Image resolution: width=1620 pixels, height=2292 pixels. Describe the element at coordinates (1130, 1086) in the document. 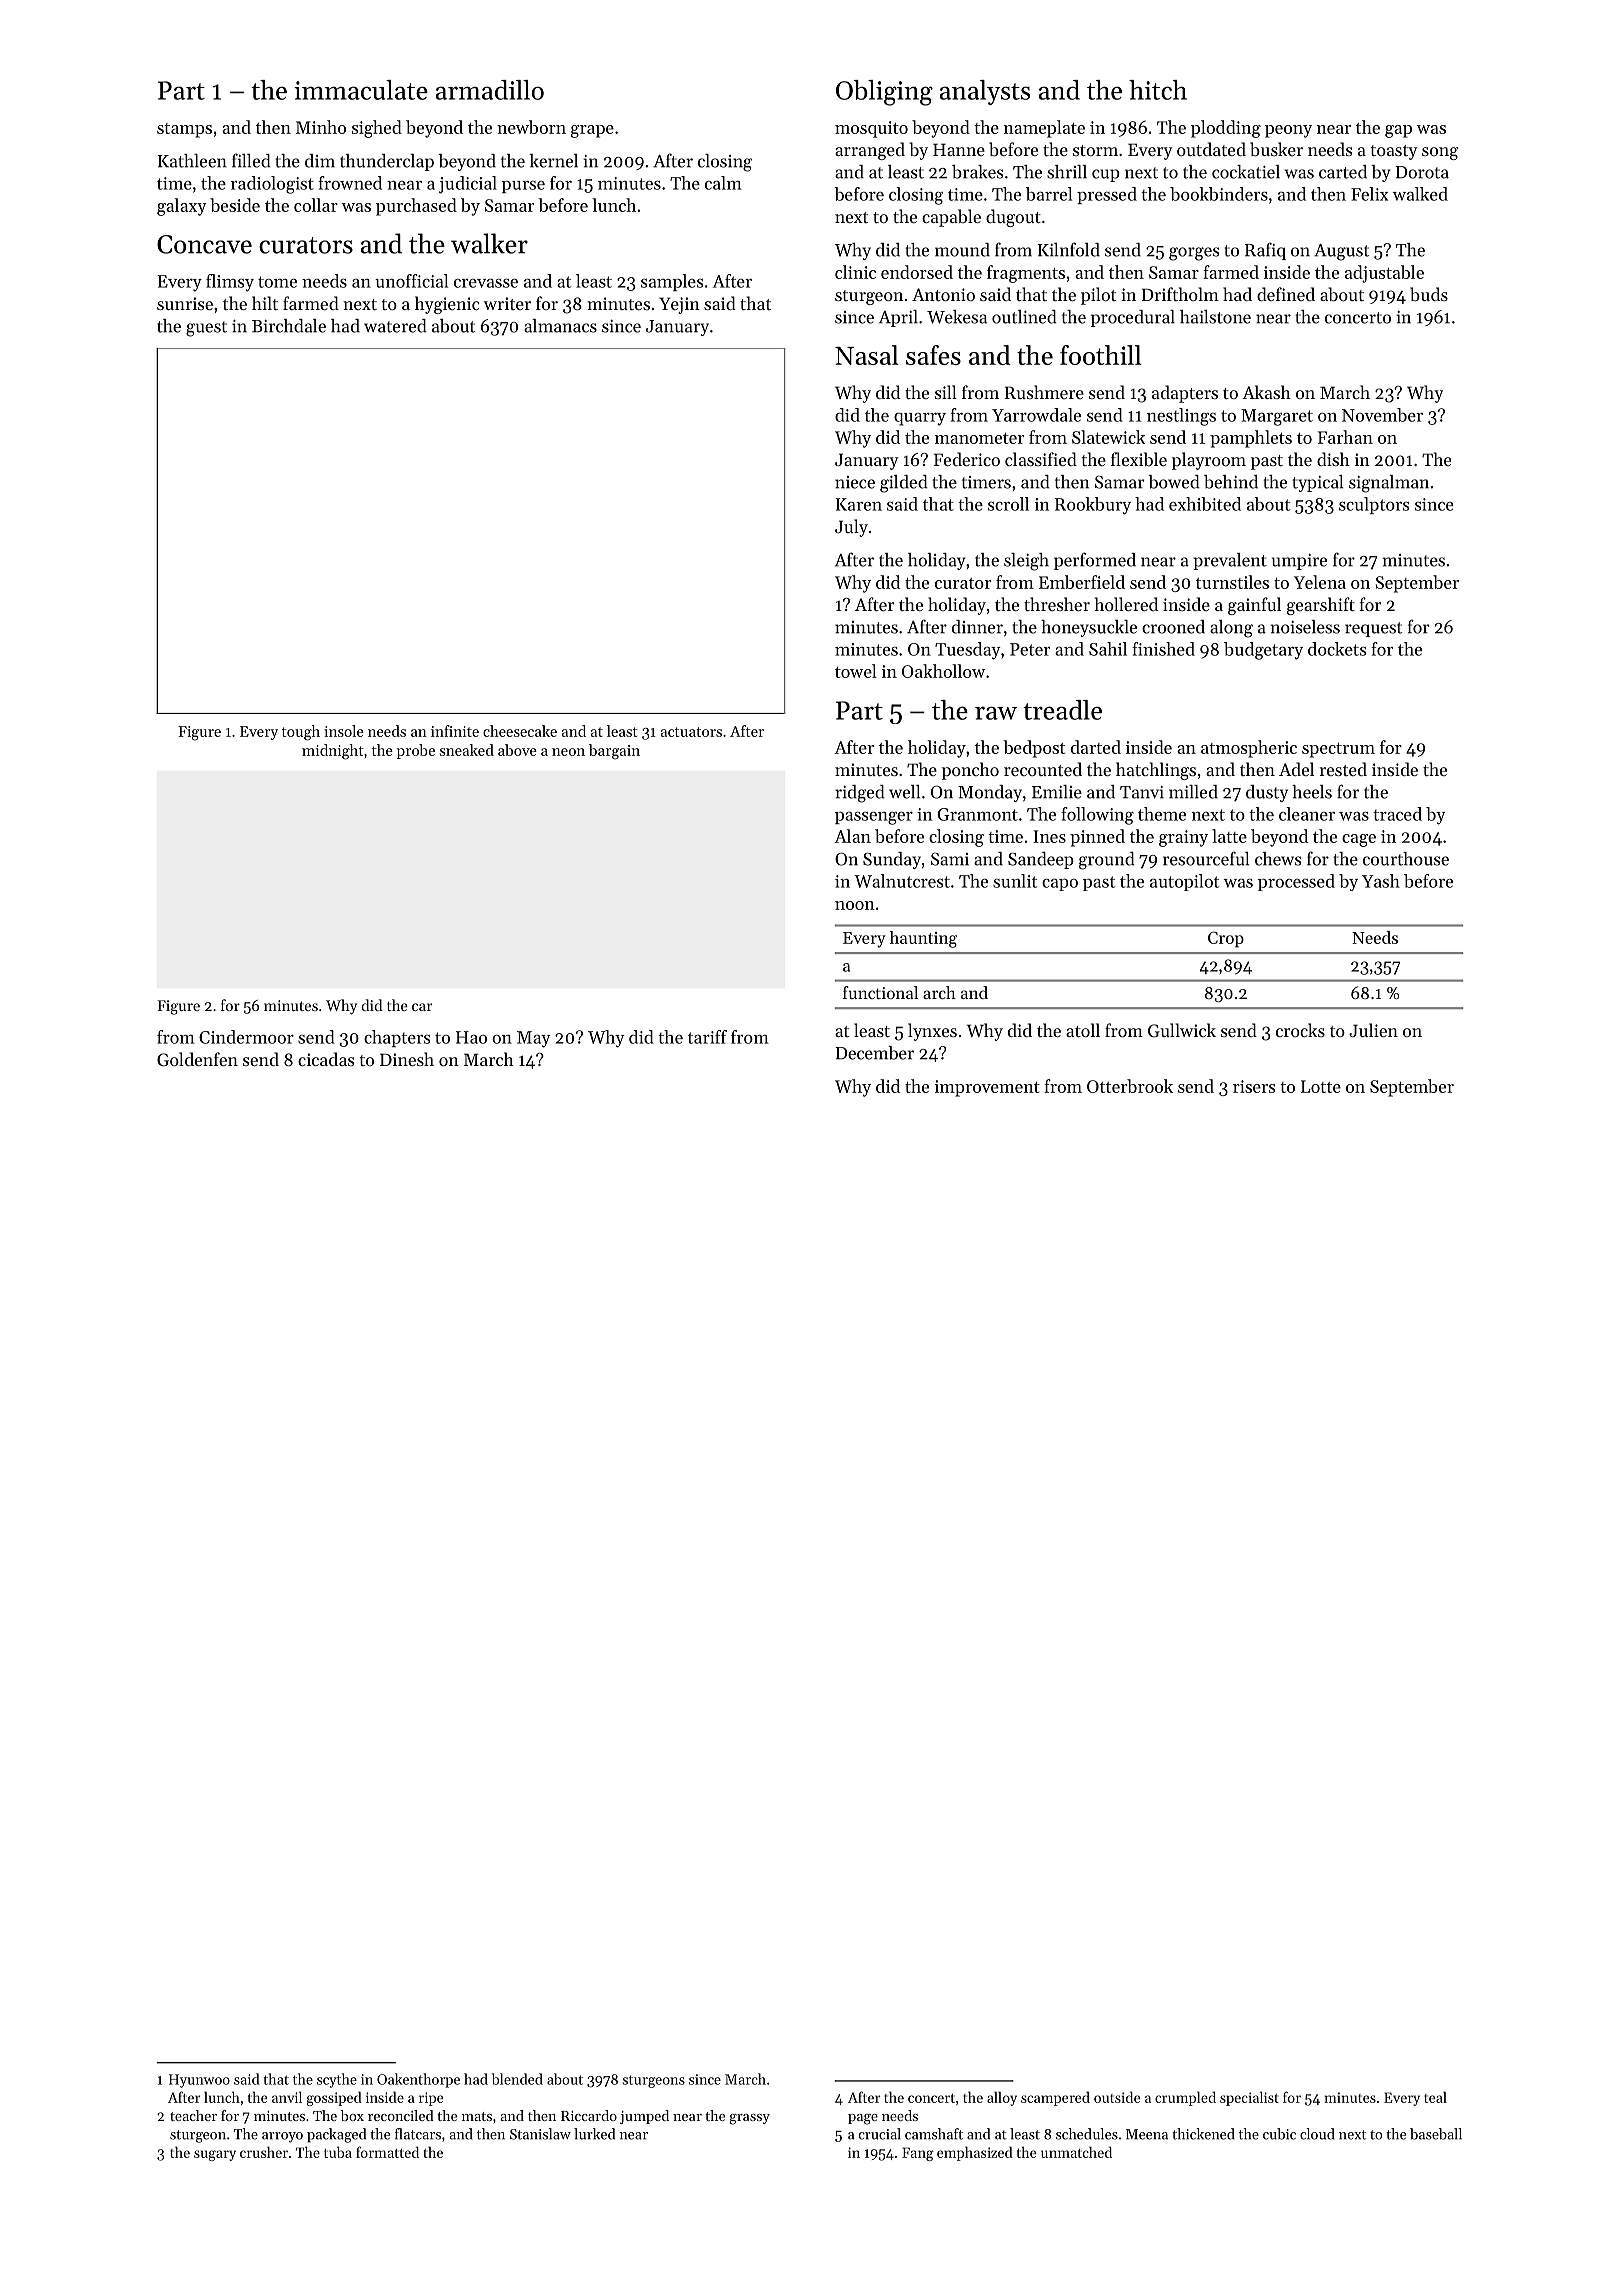

I see `Otterbrook` at that location.
